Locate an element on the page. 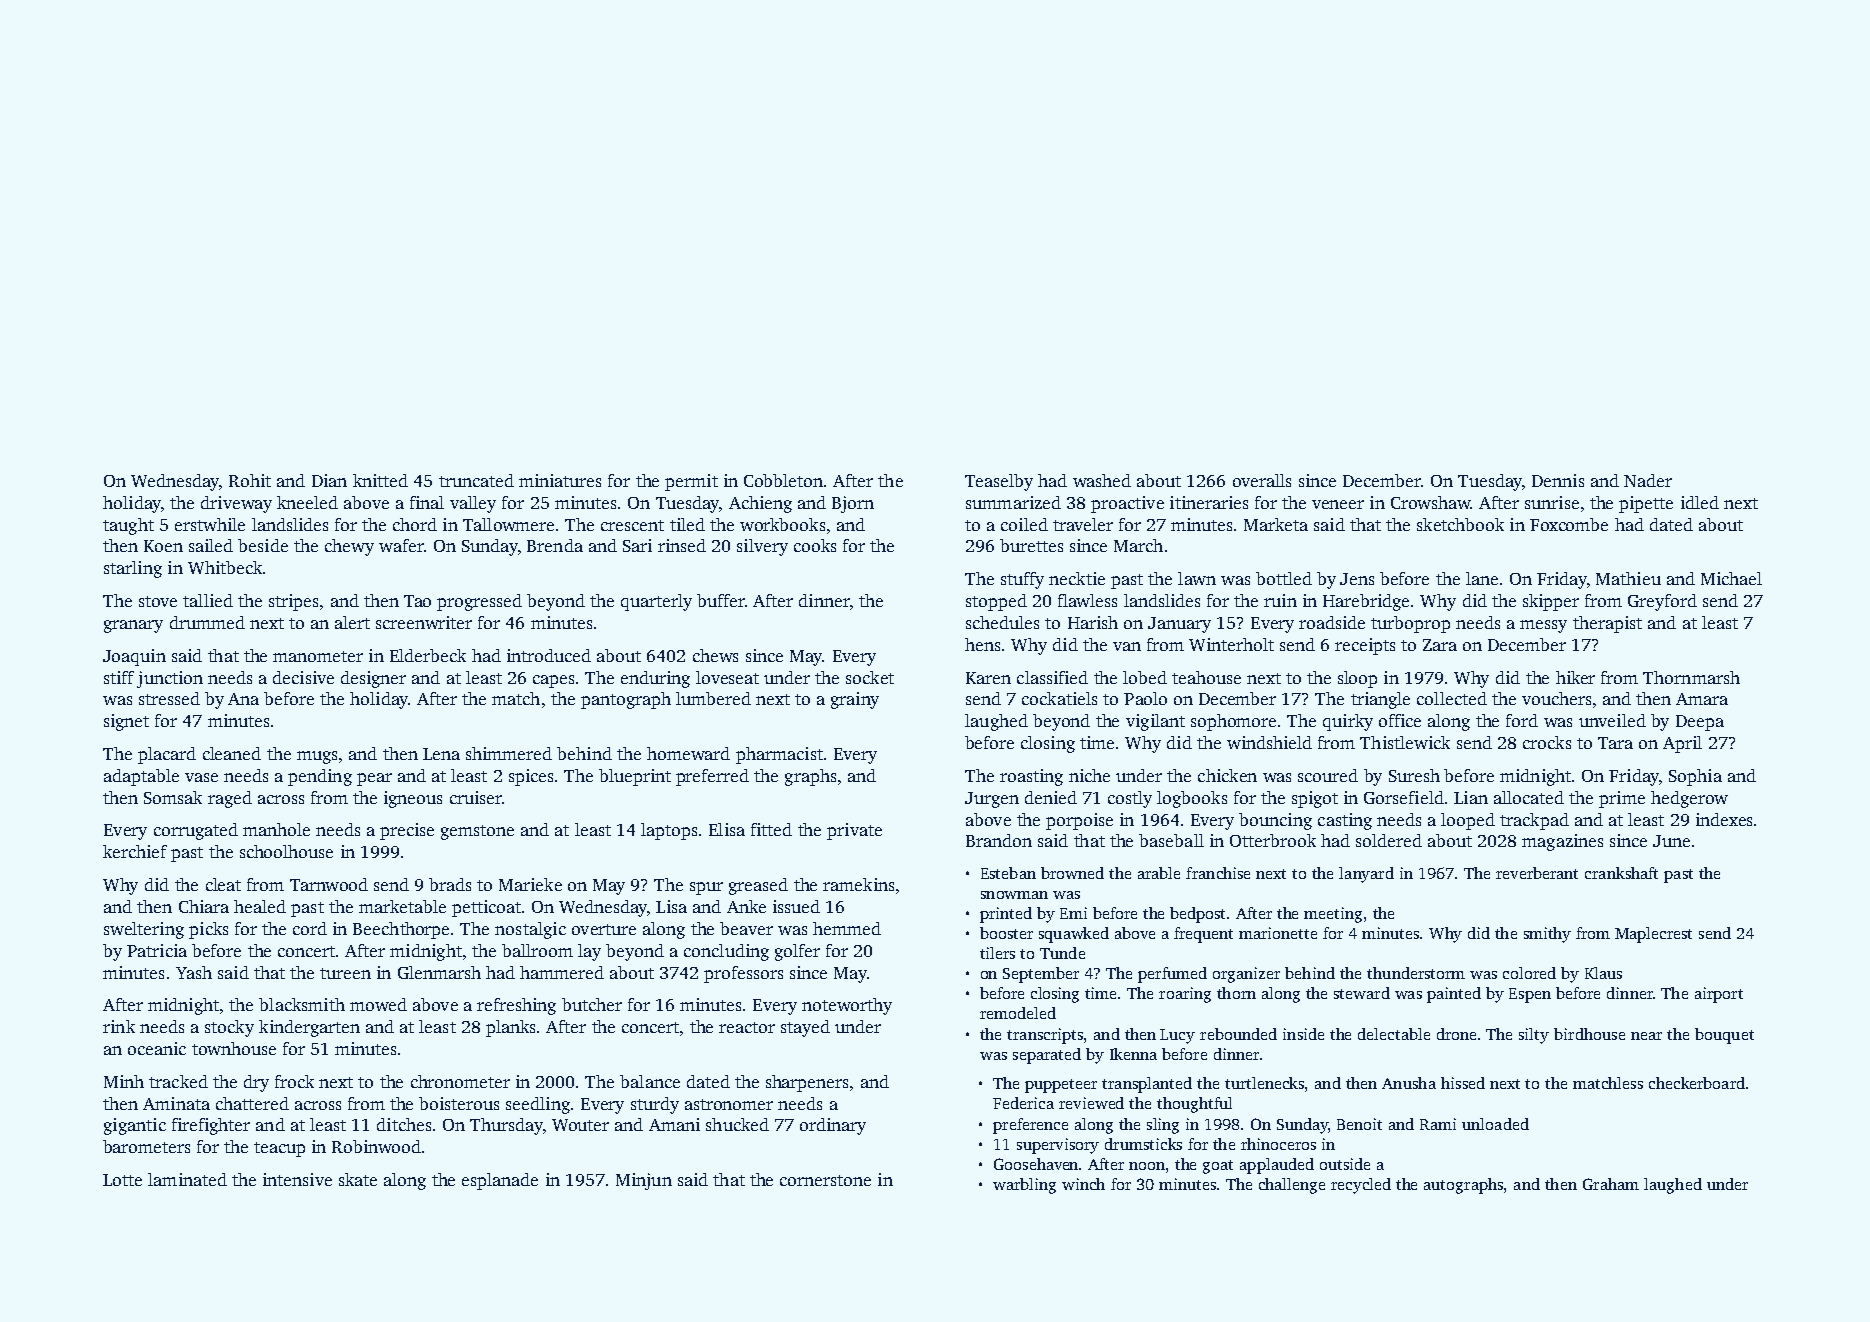 The image size is (1870, 1322). Rohit is located at coordinates (250, 480).
